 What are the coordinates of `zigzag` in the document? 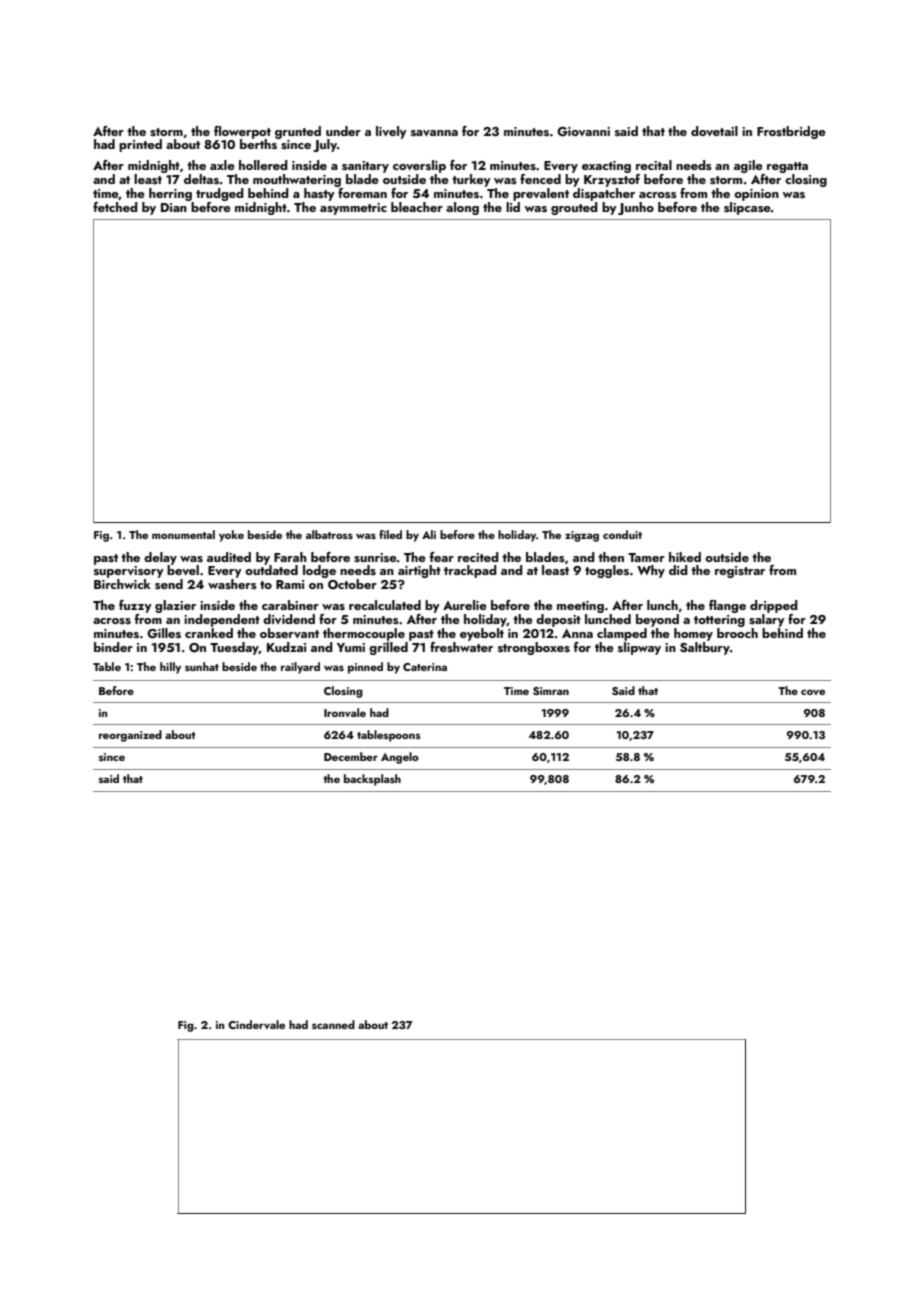 It's located at (582, 536).
